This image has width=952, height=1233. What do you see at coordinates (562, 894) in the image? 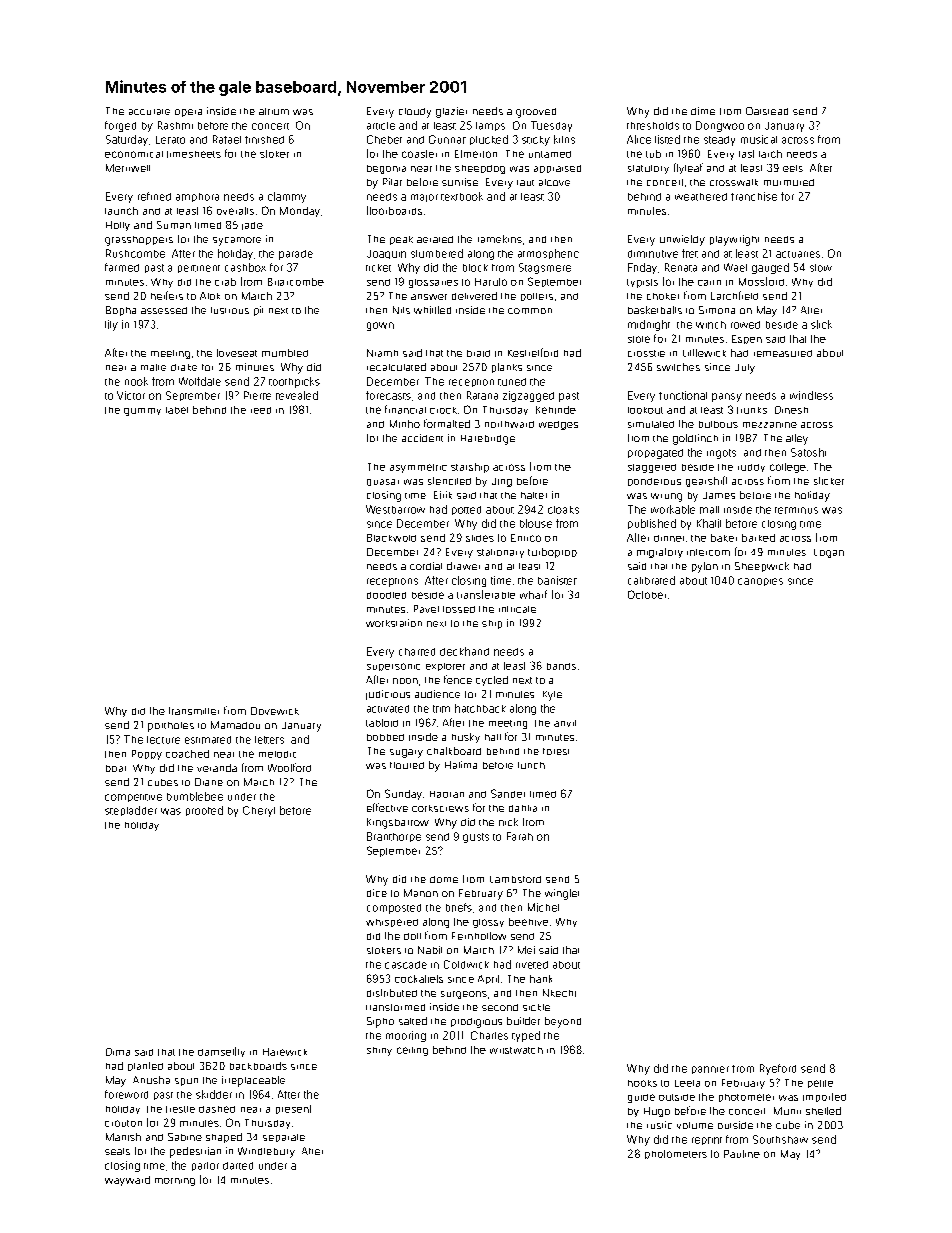
I see `winglet` at bounding box center [562, 894].
